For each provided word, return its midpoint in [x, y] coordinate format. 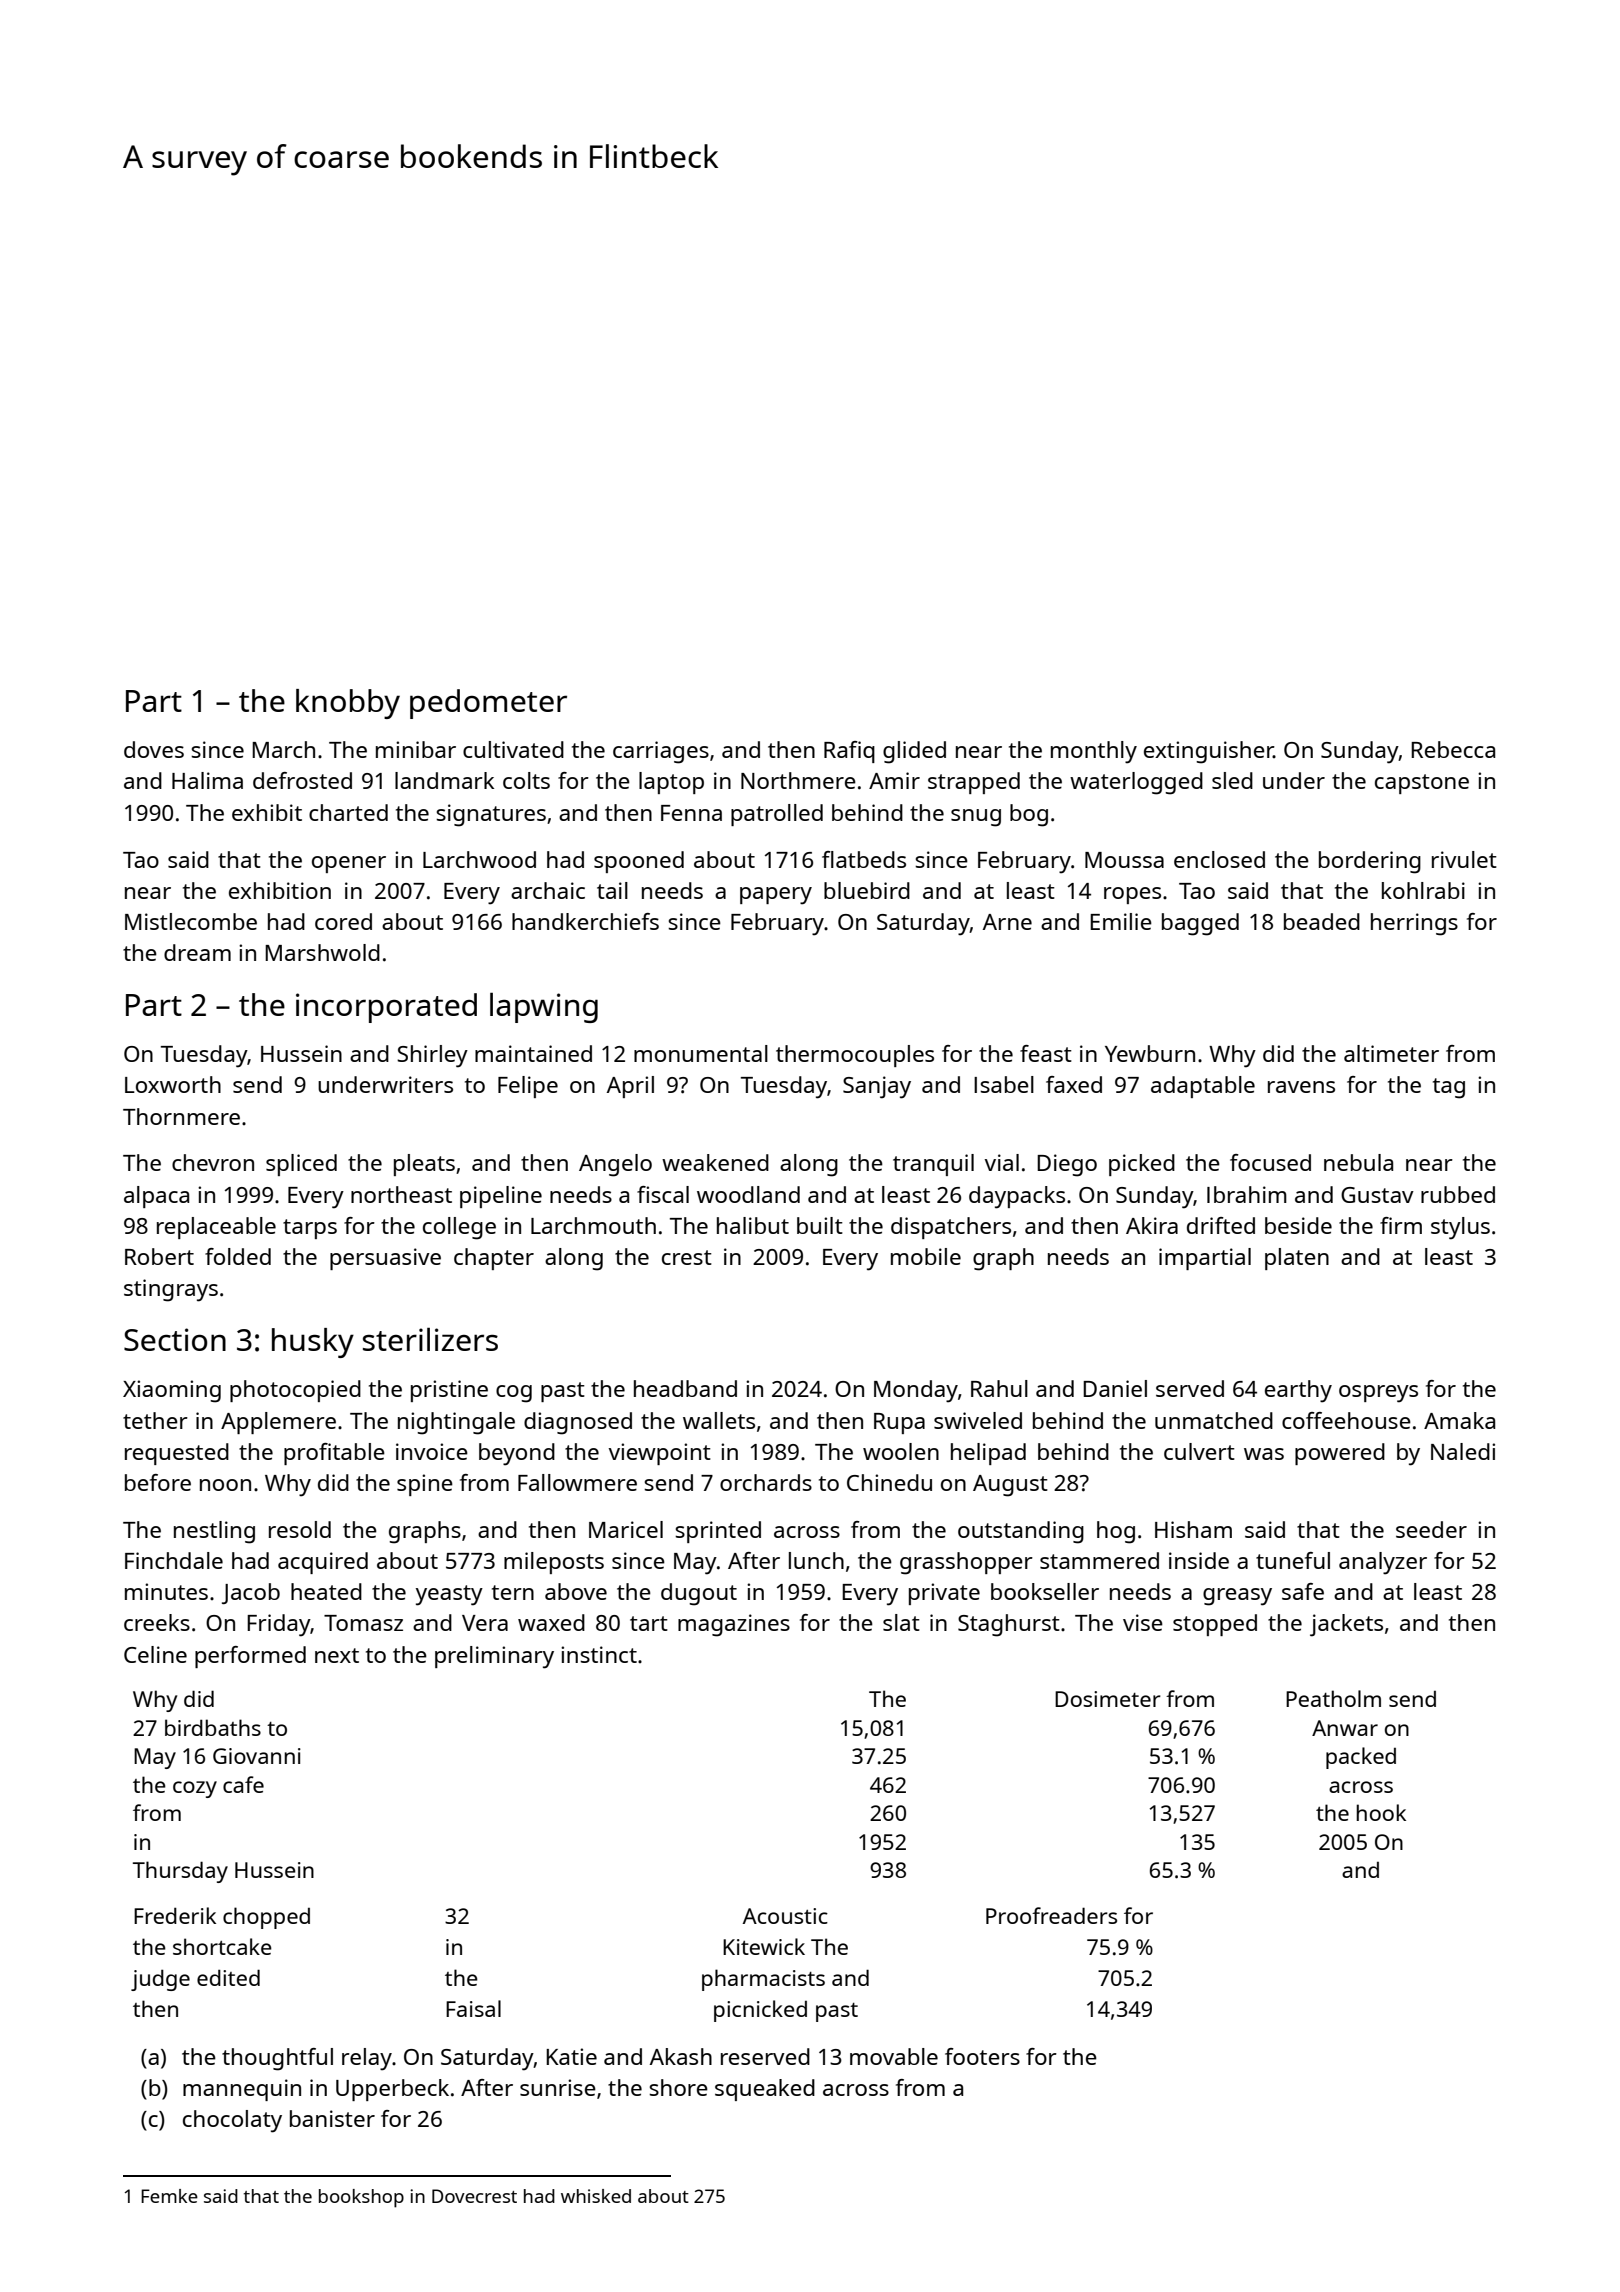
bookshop [361, 2198]
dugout [699, 1594]
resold [300, 1529]
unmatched [1214, 1420]
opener [349, 864]
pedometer [488, 704]
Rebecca [1453, 749]
